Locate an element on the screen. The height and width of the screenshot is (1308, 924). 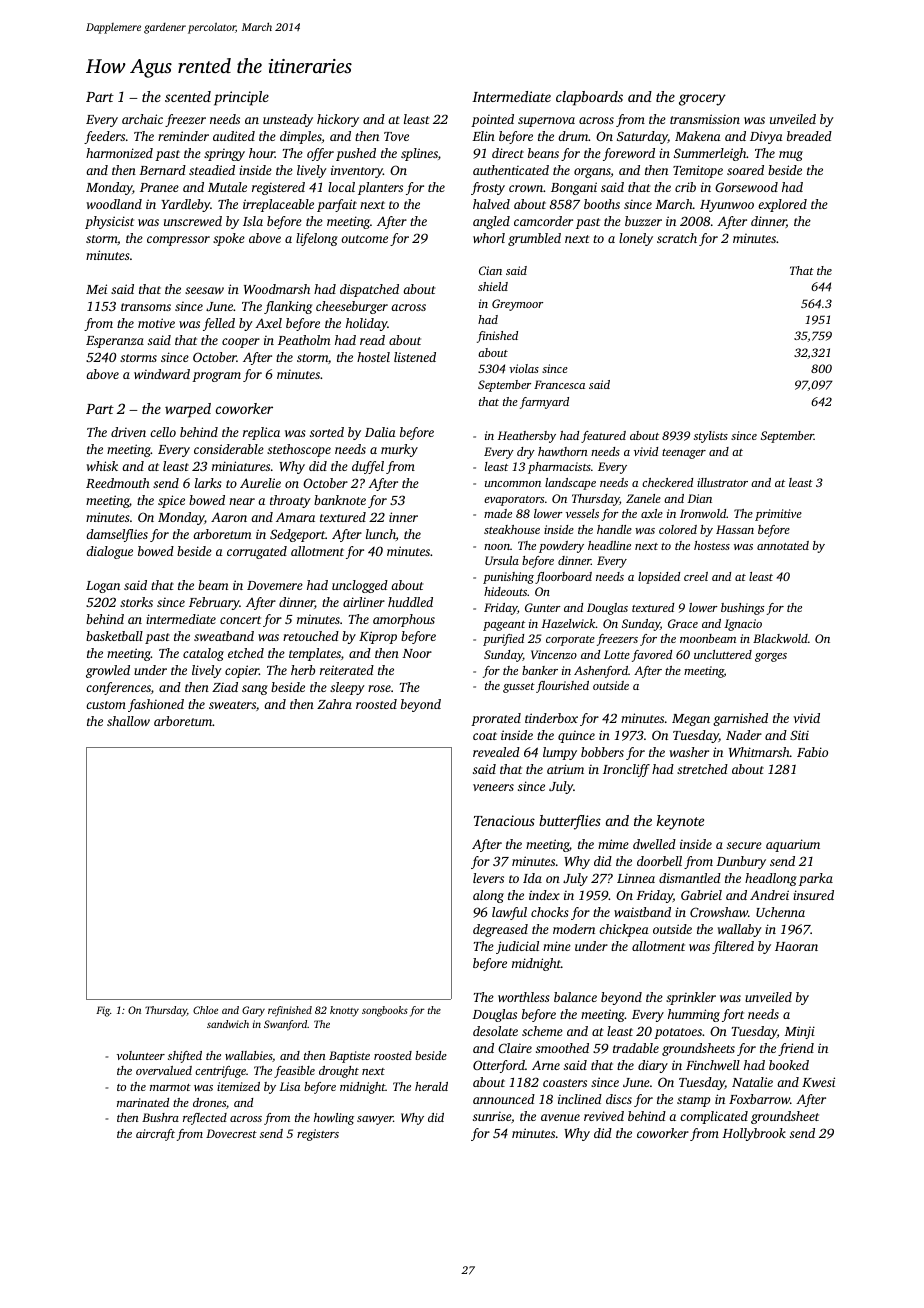
Dovecrest is located at coordinates (231, 1133).
